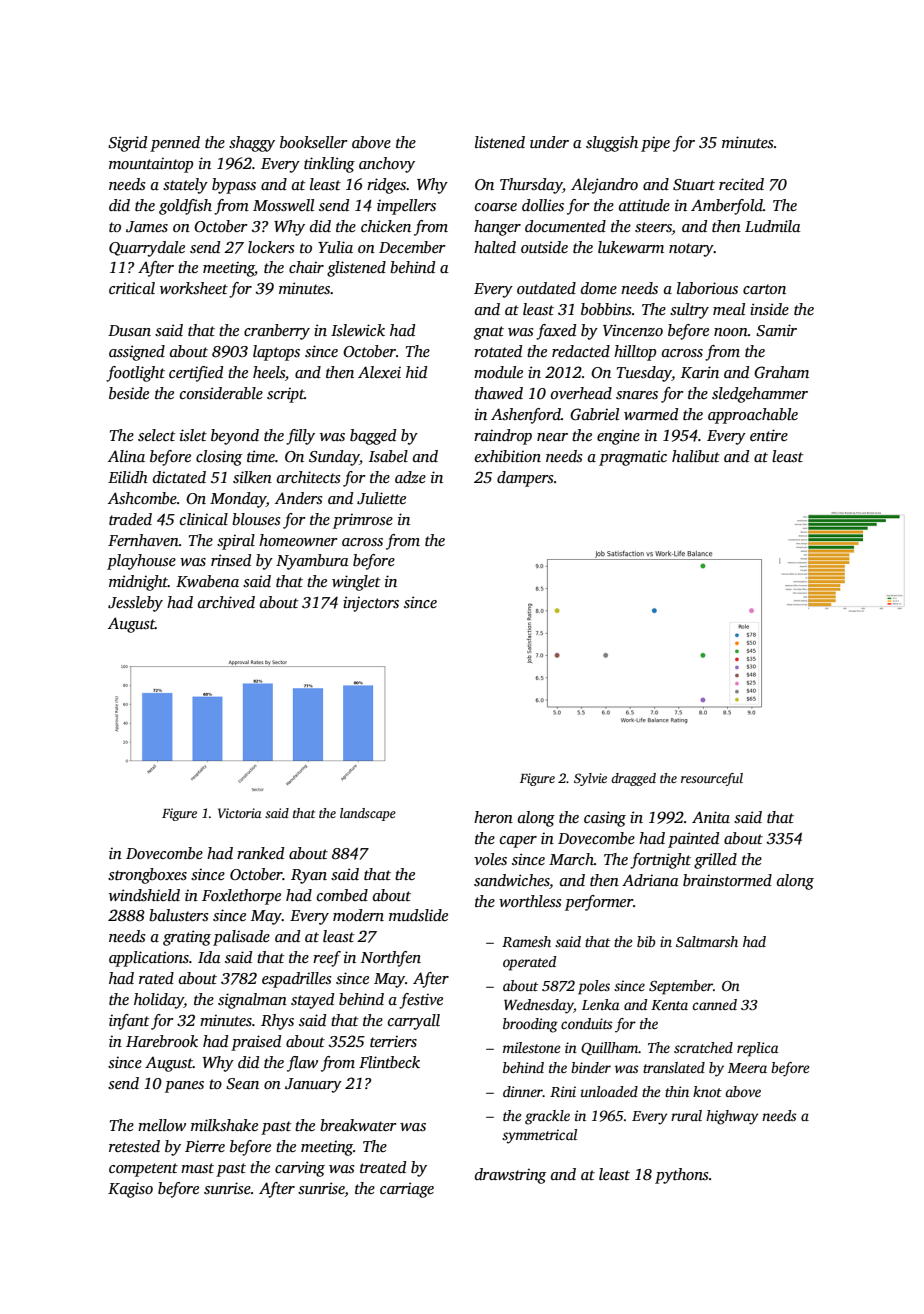  I want to click on Ashenford, so click(526, 416).
